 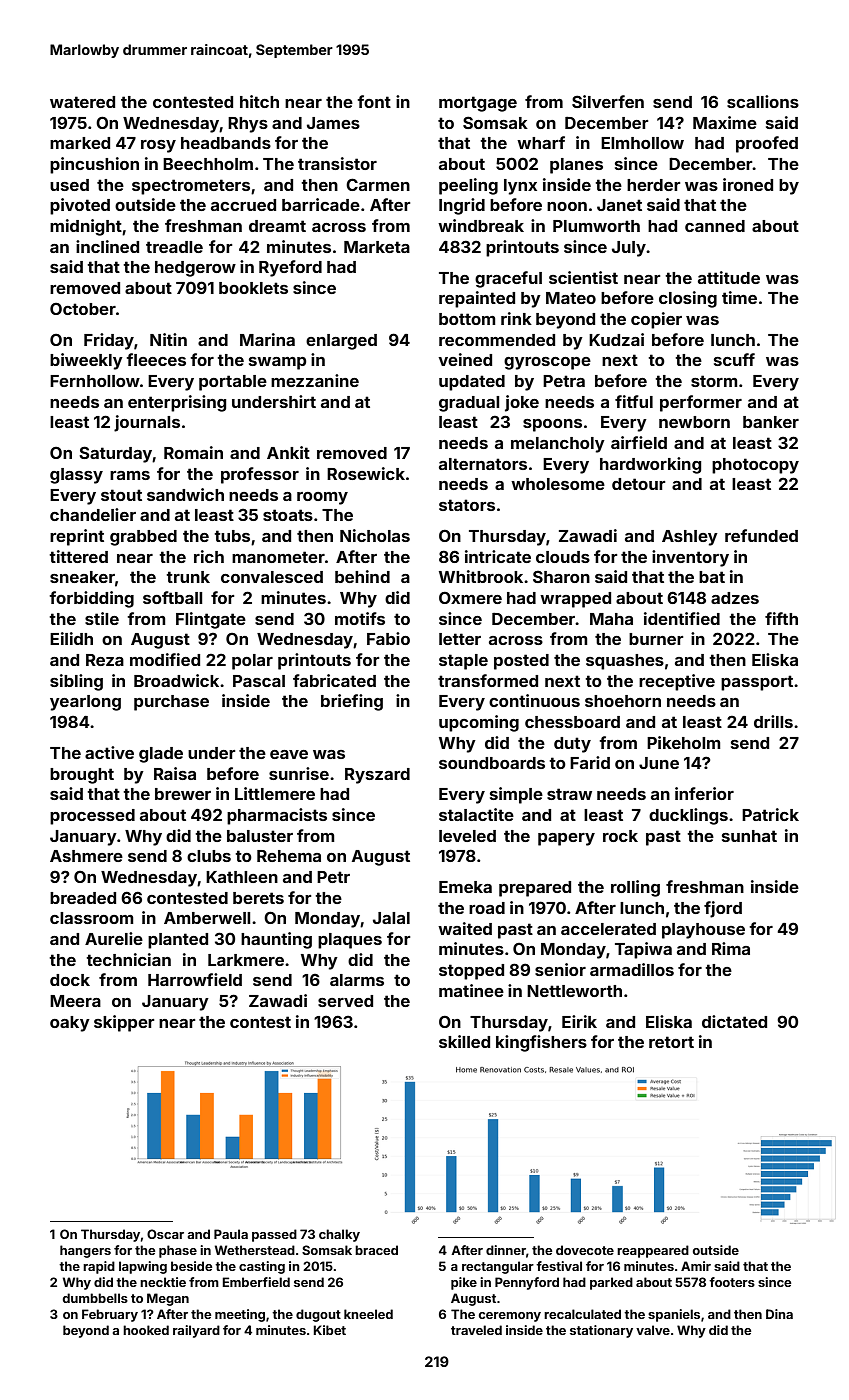 What do you see at coordinates (171, 703) in the page?
I see `purchase` at bounding box center [171, 703].
